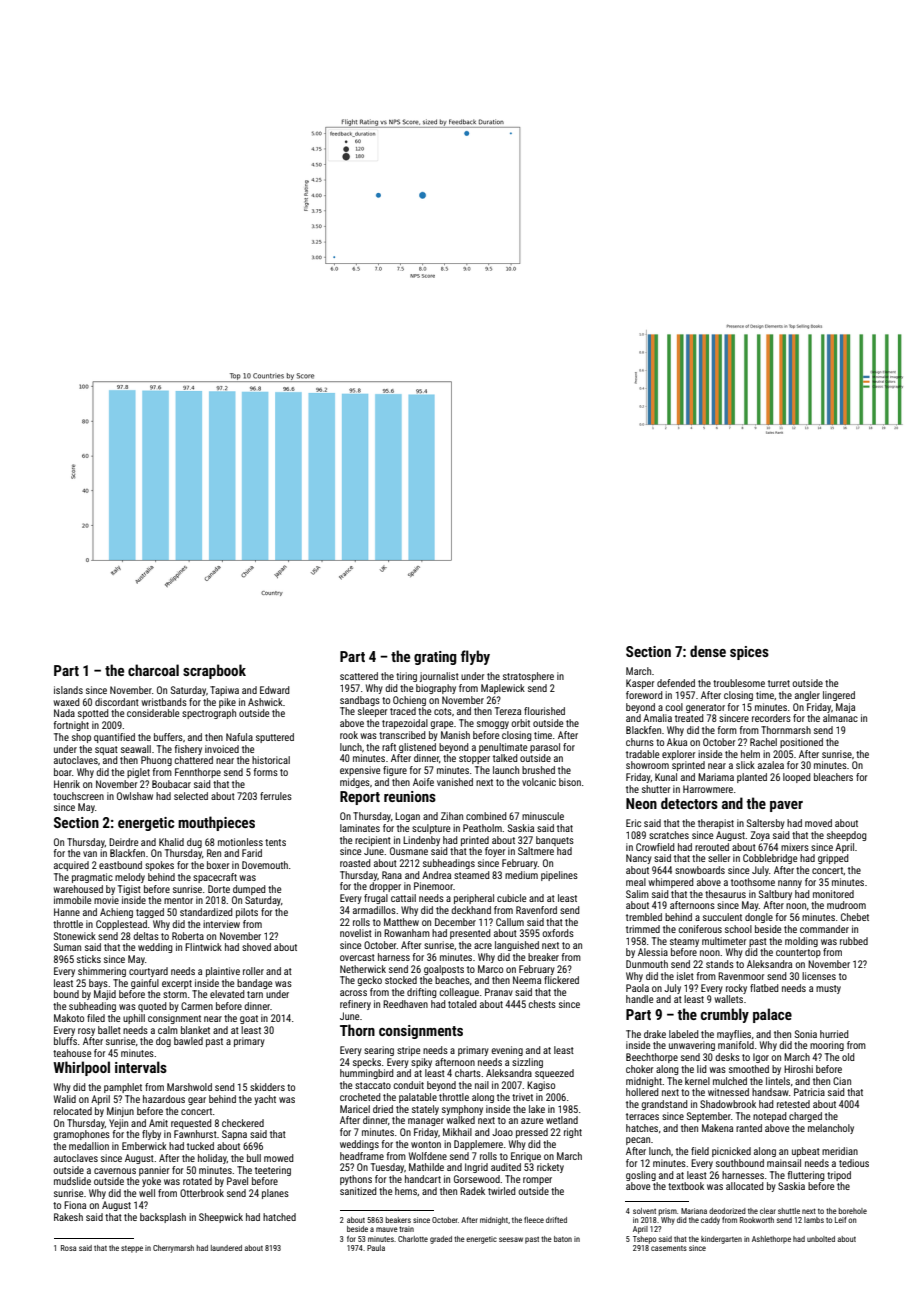 This screenshot has height=1308, width=924. I want to click on drifted, so click(556, 1220).
